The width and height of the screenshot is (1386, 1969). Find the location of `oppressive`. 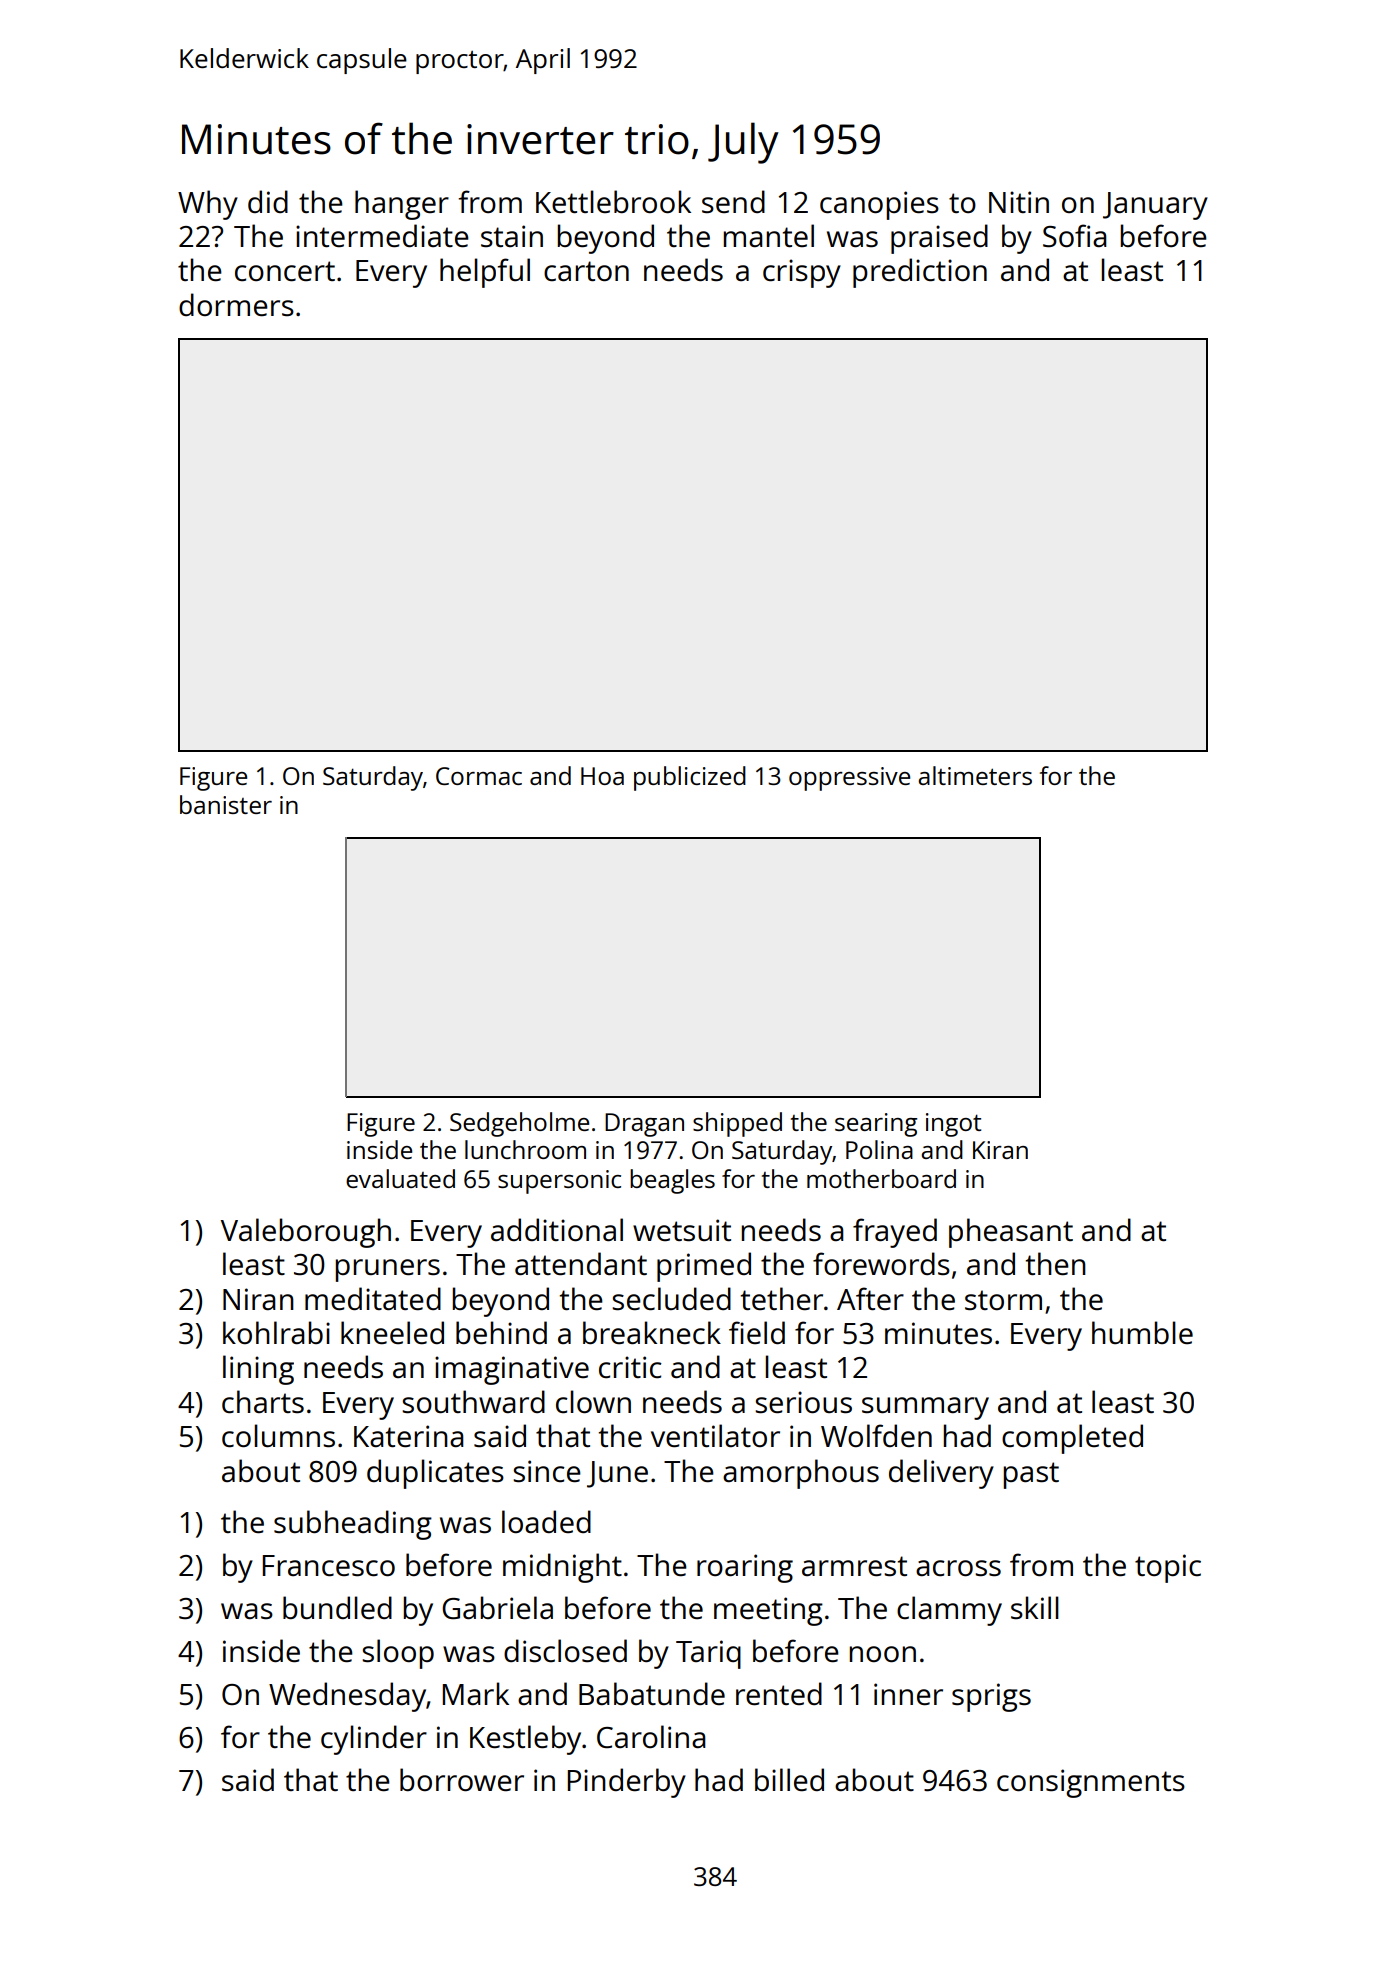

oppressive is located at coordinates (849, 779).
